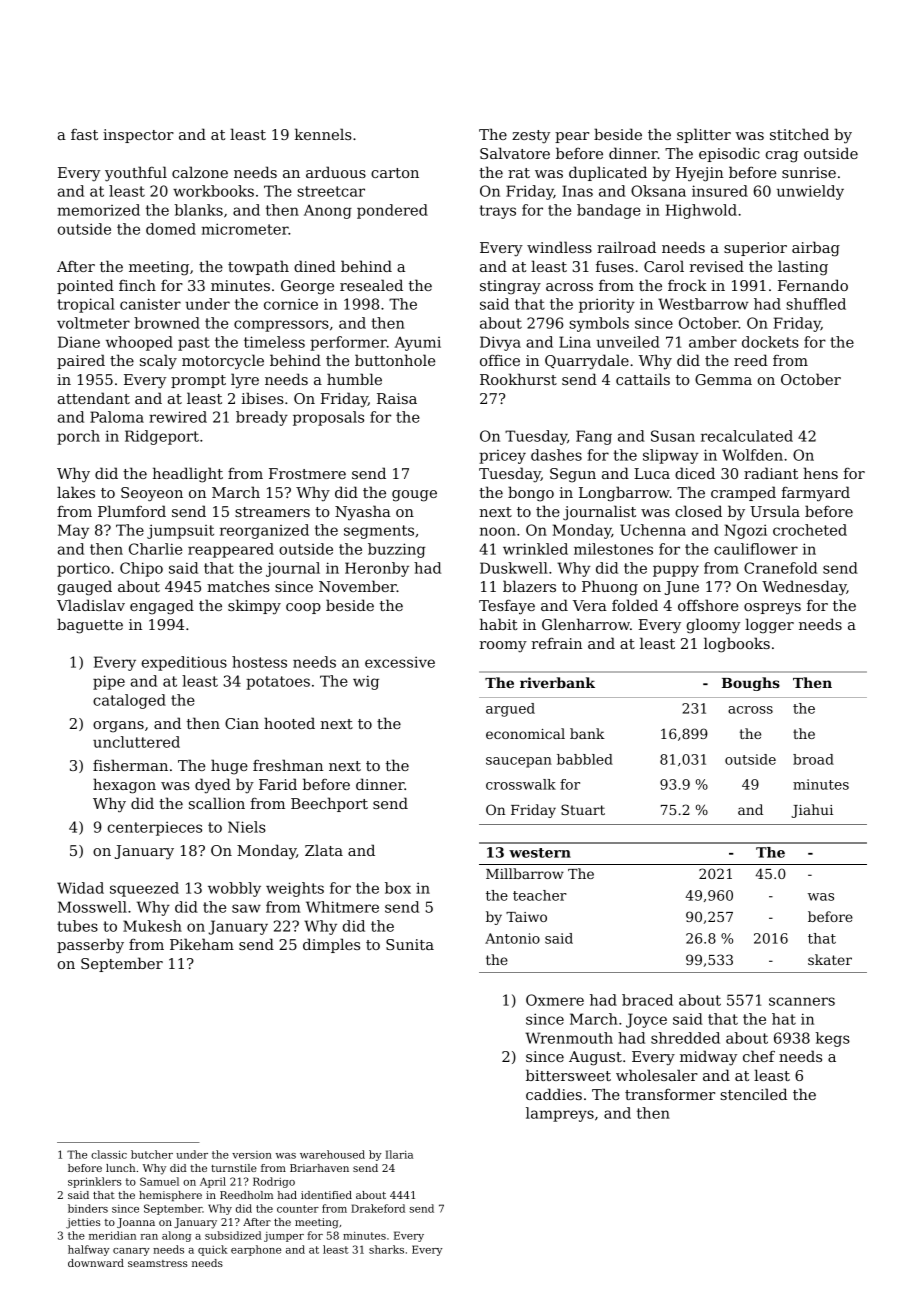  What do you see at coordinates (328, 212) in the screenshot?
I see `Anong` at bounding box center [328, 212].
